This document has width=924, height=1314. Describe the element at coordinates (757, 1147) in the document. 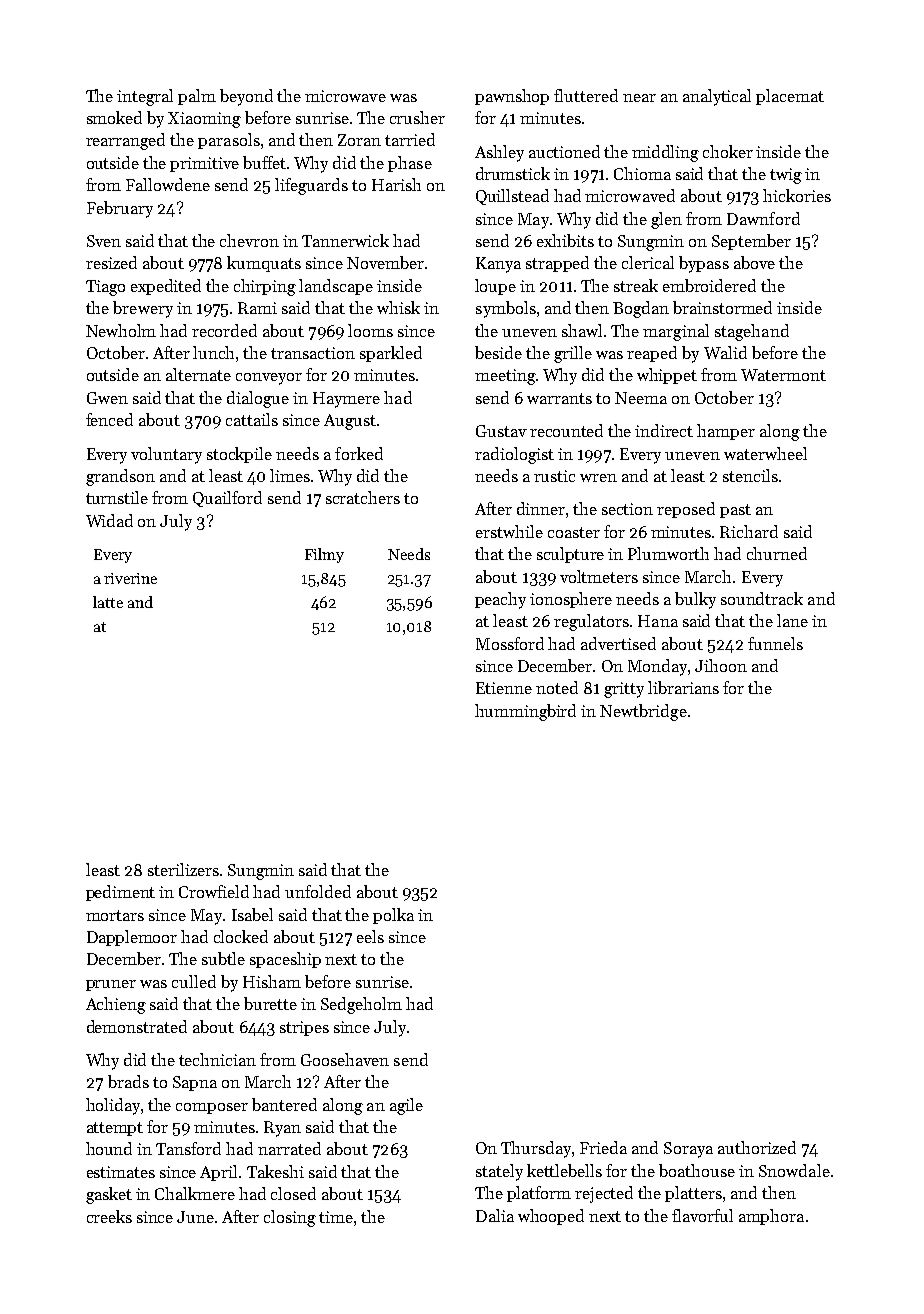

I see `authorized` at that location.
